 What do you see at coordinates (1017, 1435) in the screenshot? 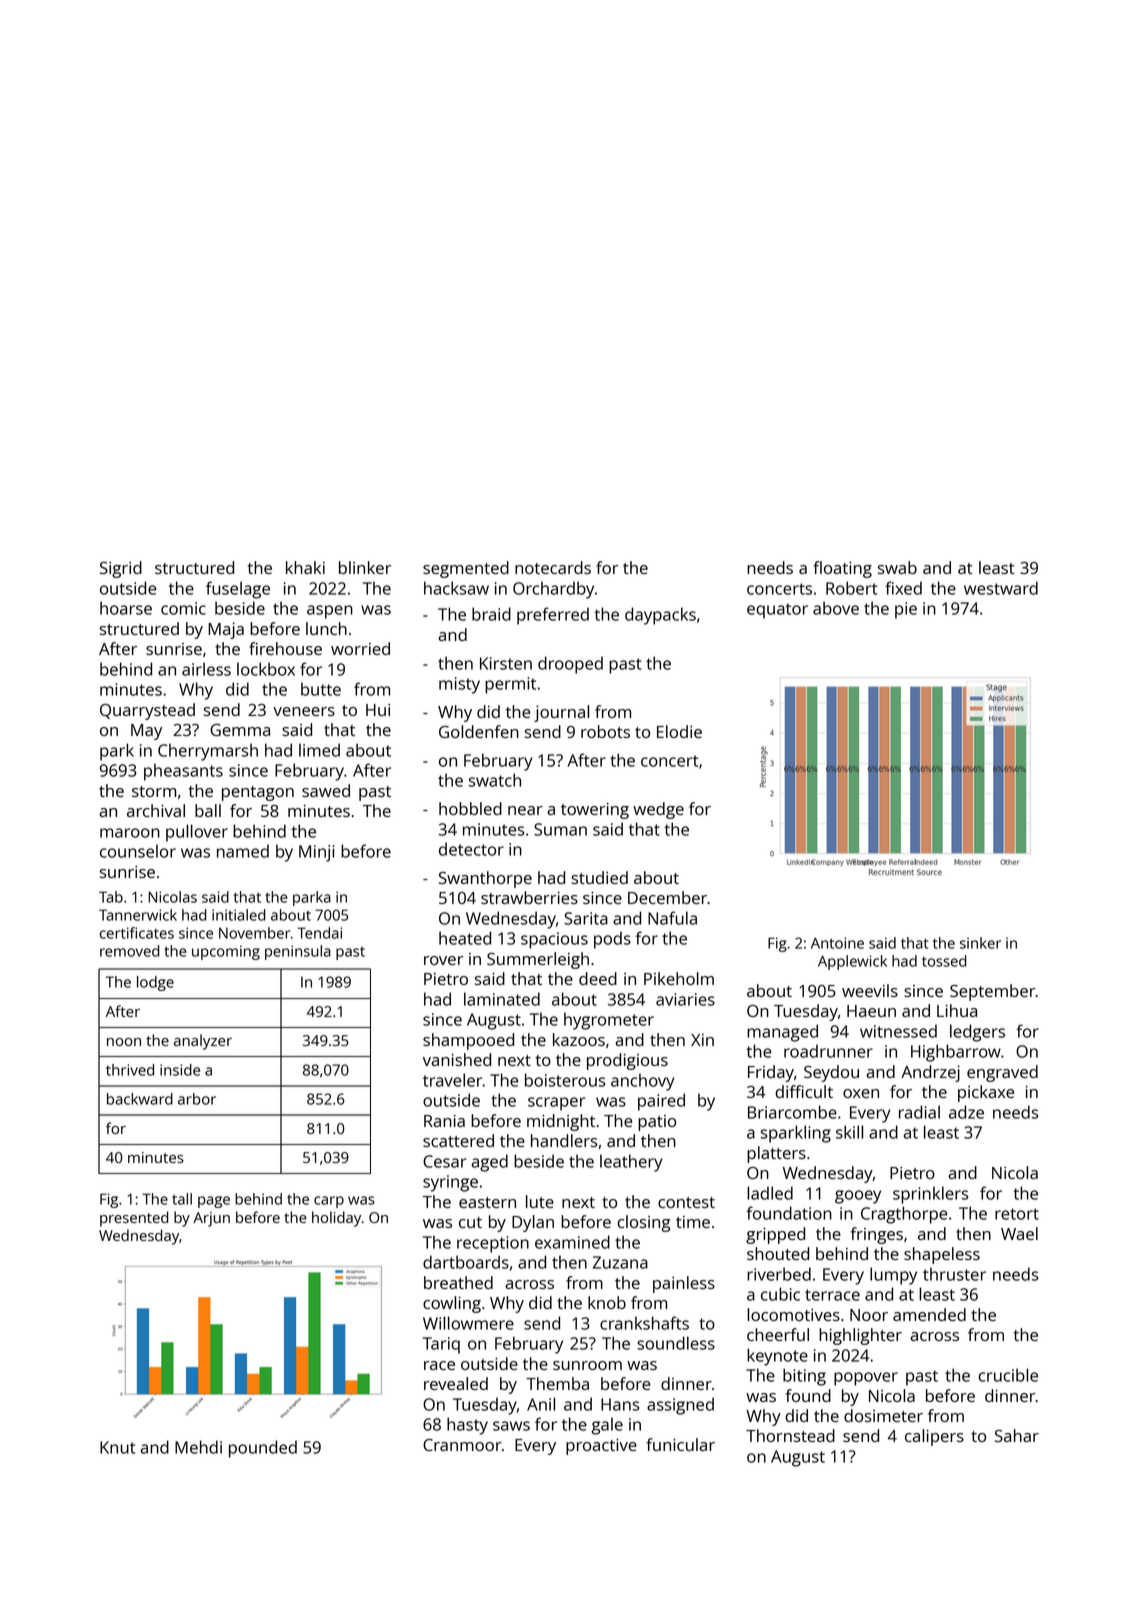
I see `Sahar` at bounding box center [1017, 1435].
